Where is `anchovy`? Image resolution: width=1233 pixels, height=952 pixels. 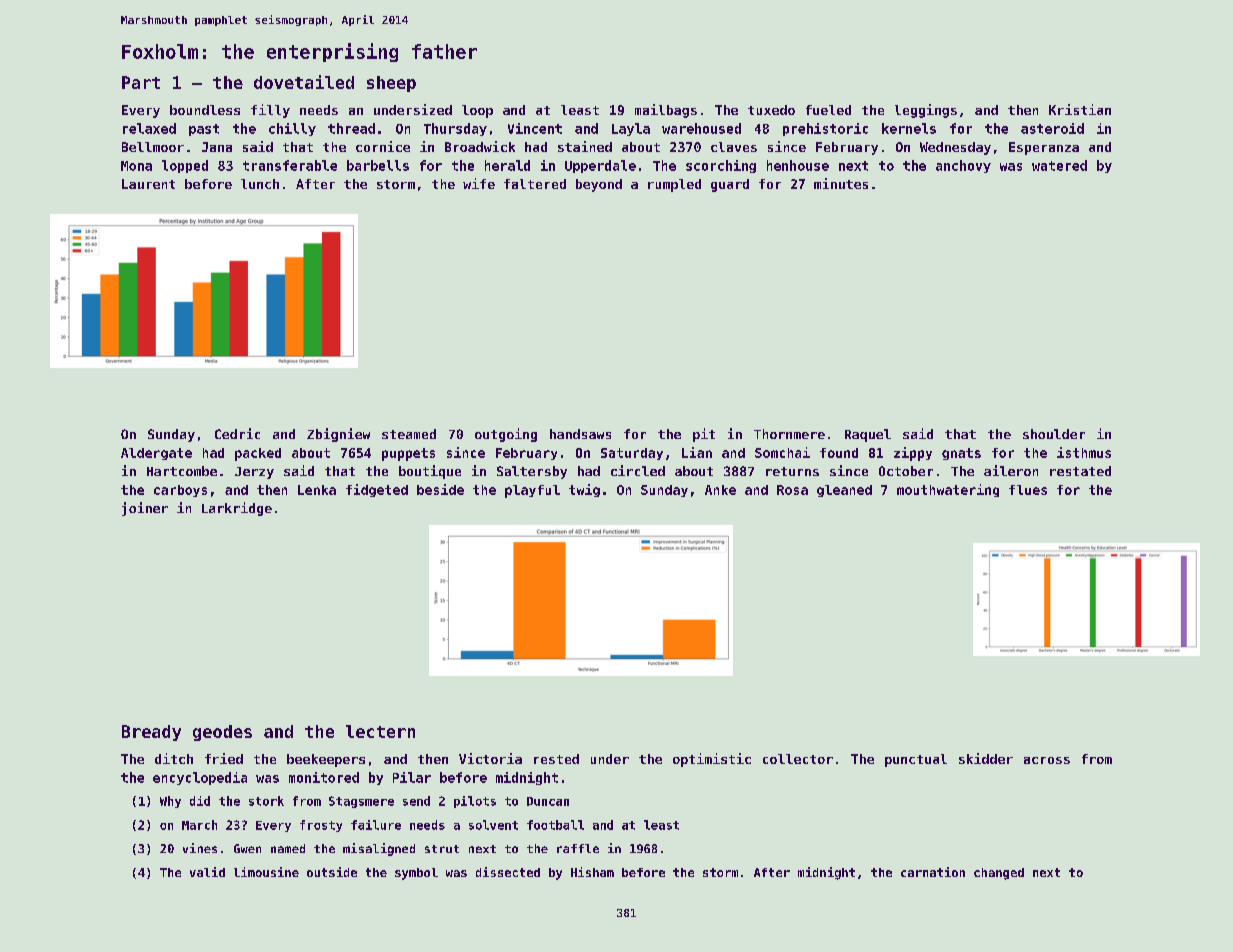 anchovy is located at coordinates (963, 166).
